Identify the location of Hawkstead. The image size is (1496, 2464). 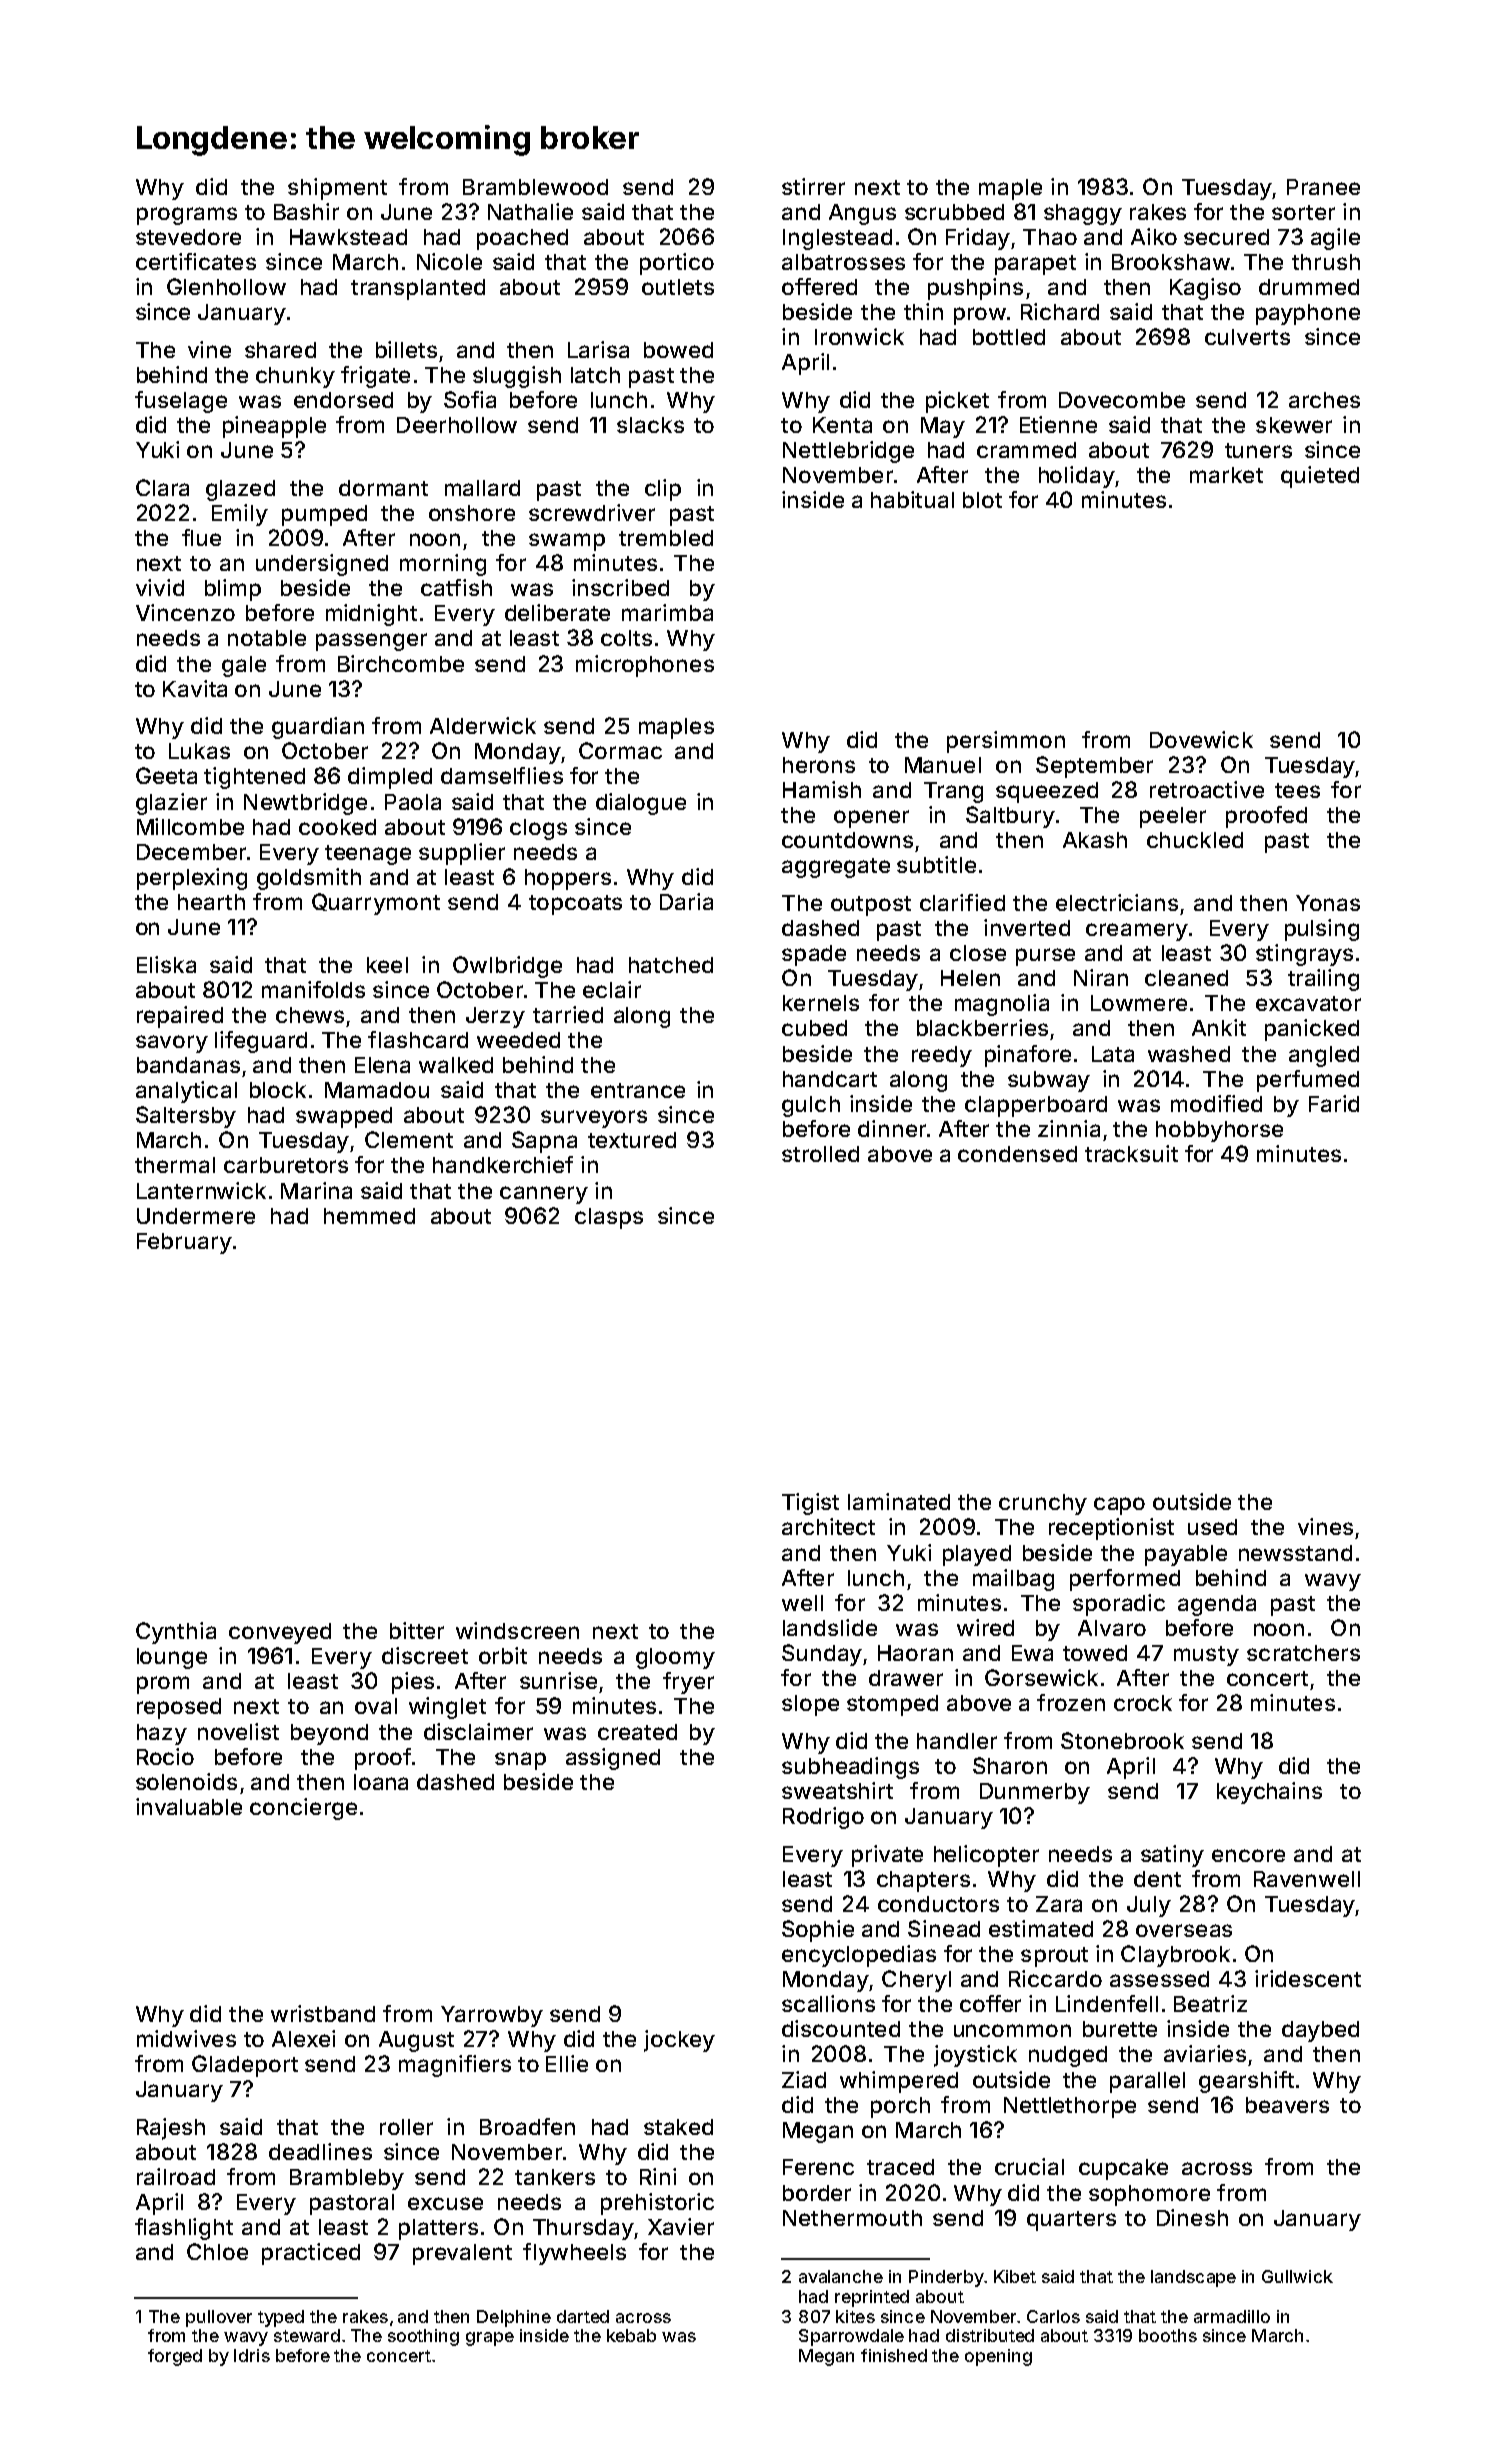
(348, 237).
